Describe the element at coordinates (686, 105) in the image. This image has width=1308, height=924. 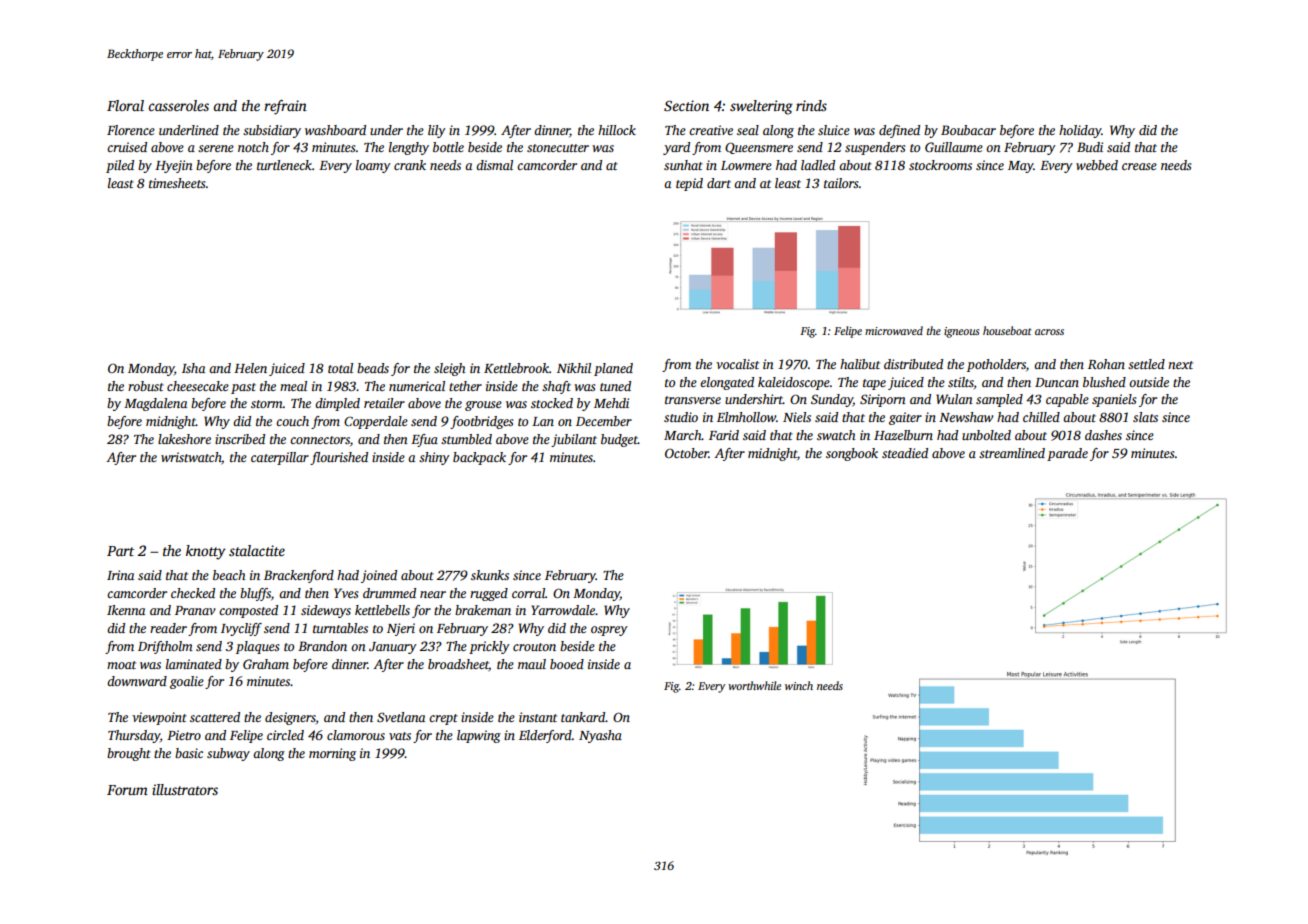
I see `Section` at that location.
